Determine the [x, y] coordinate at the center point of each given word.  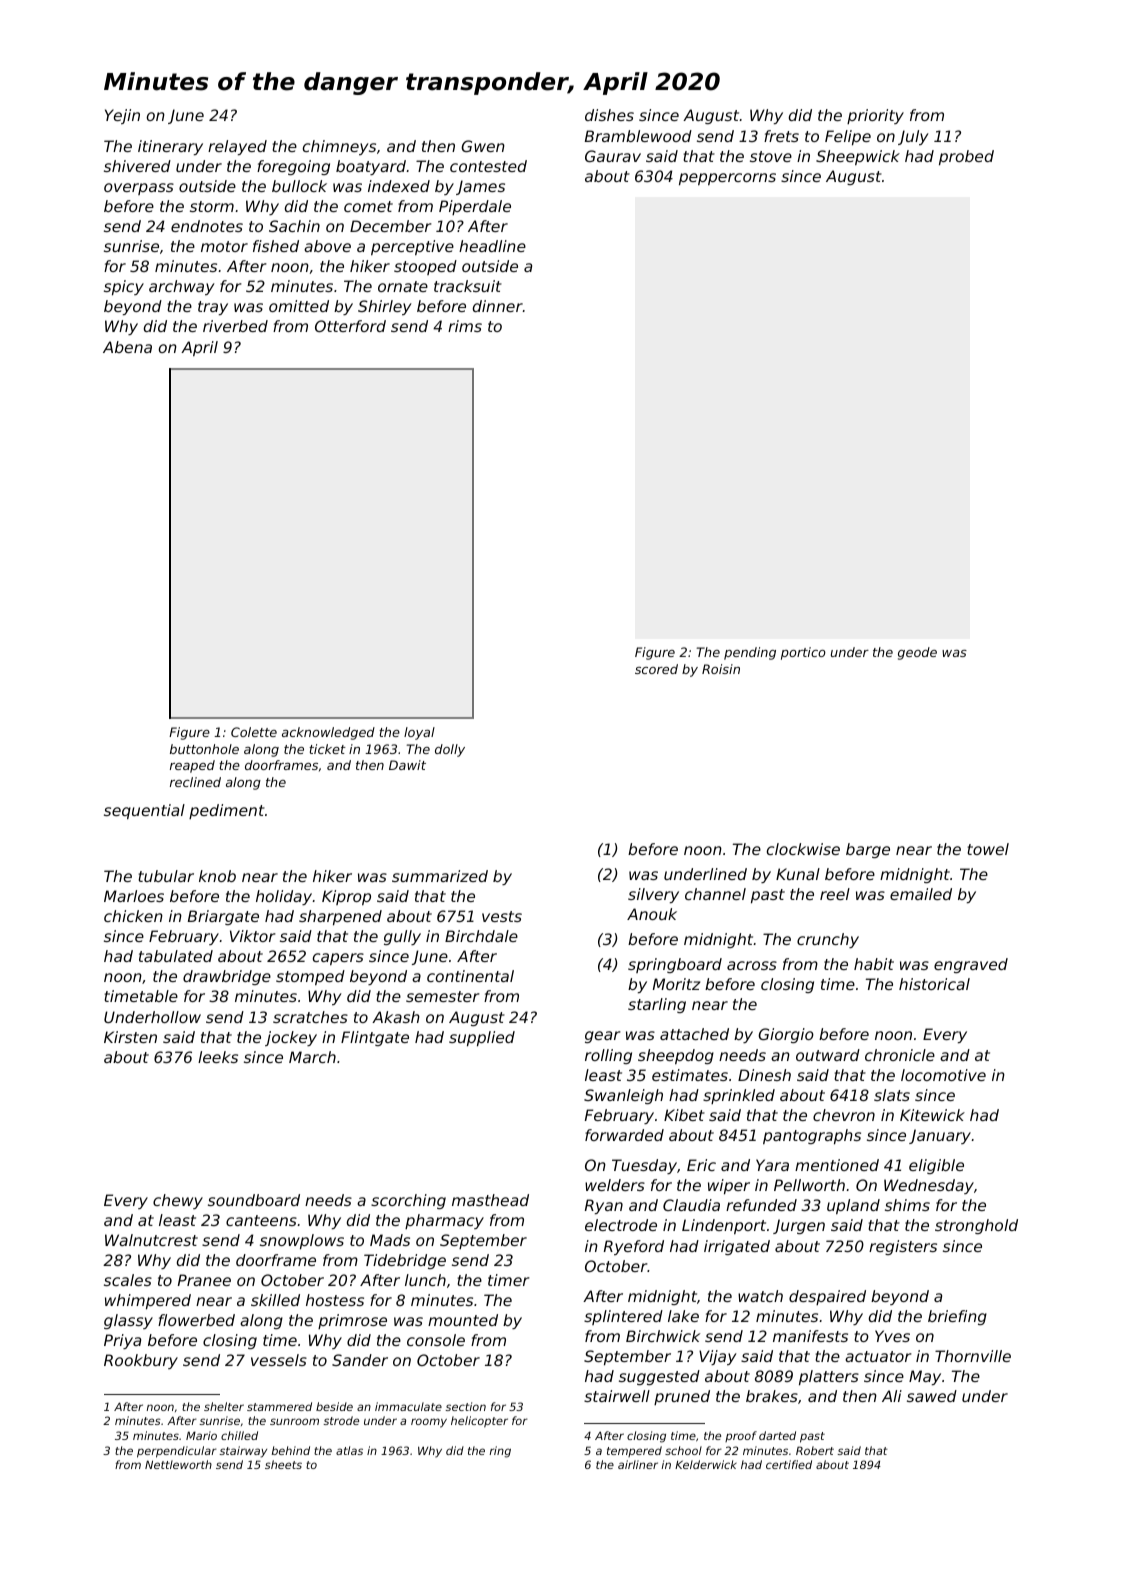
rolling [608, 1056]
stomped [310, 977]
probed [966, 157]
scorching [408, 1201]
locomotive [943, 1075]
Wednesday [929, 1186]
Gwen [483, 146]
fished [276, 246]
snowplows [302, 1241]
